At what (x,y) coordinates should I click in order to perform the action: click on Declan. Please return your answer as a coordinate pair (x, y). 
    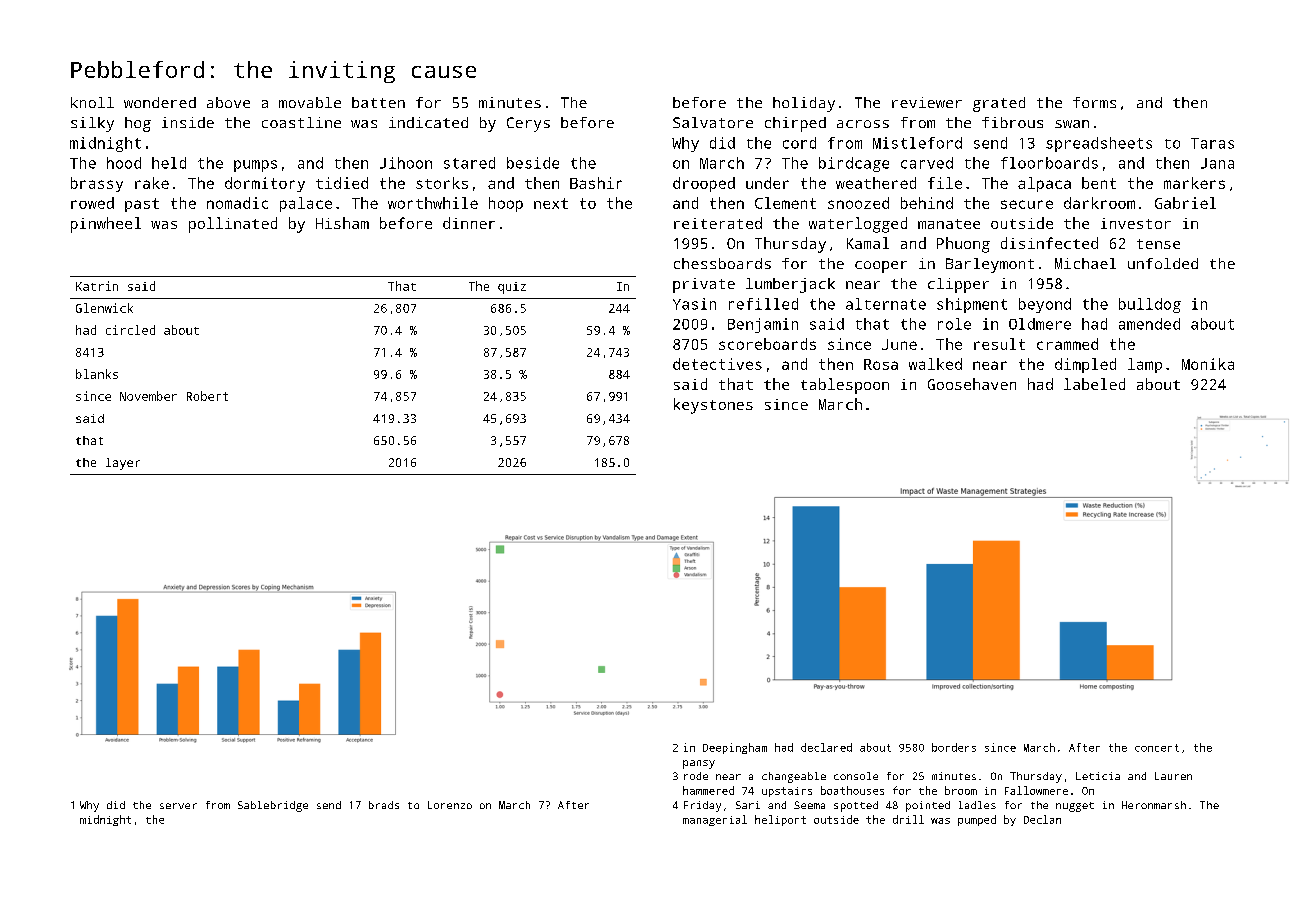
    Looking at the image, I should click on (1042, 819).
